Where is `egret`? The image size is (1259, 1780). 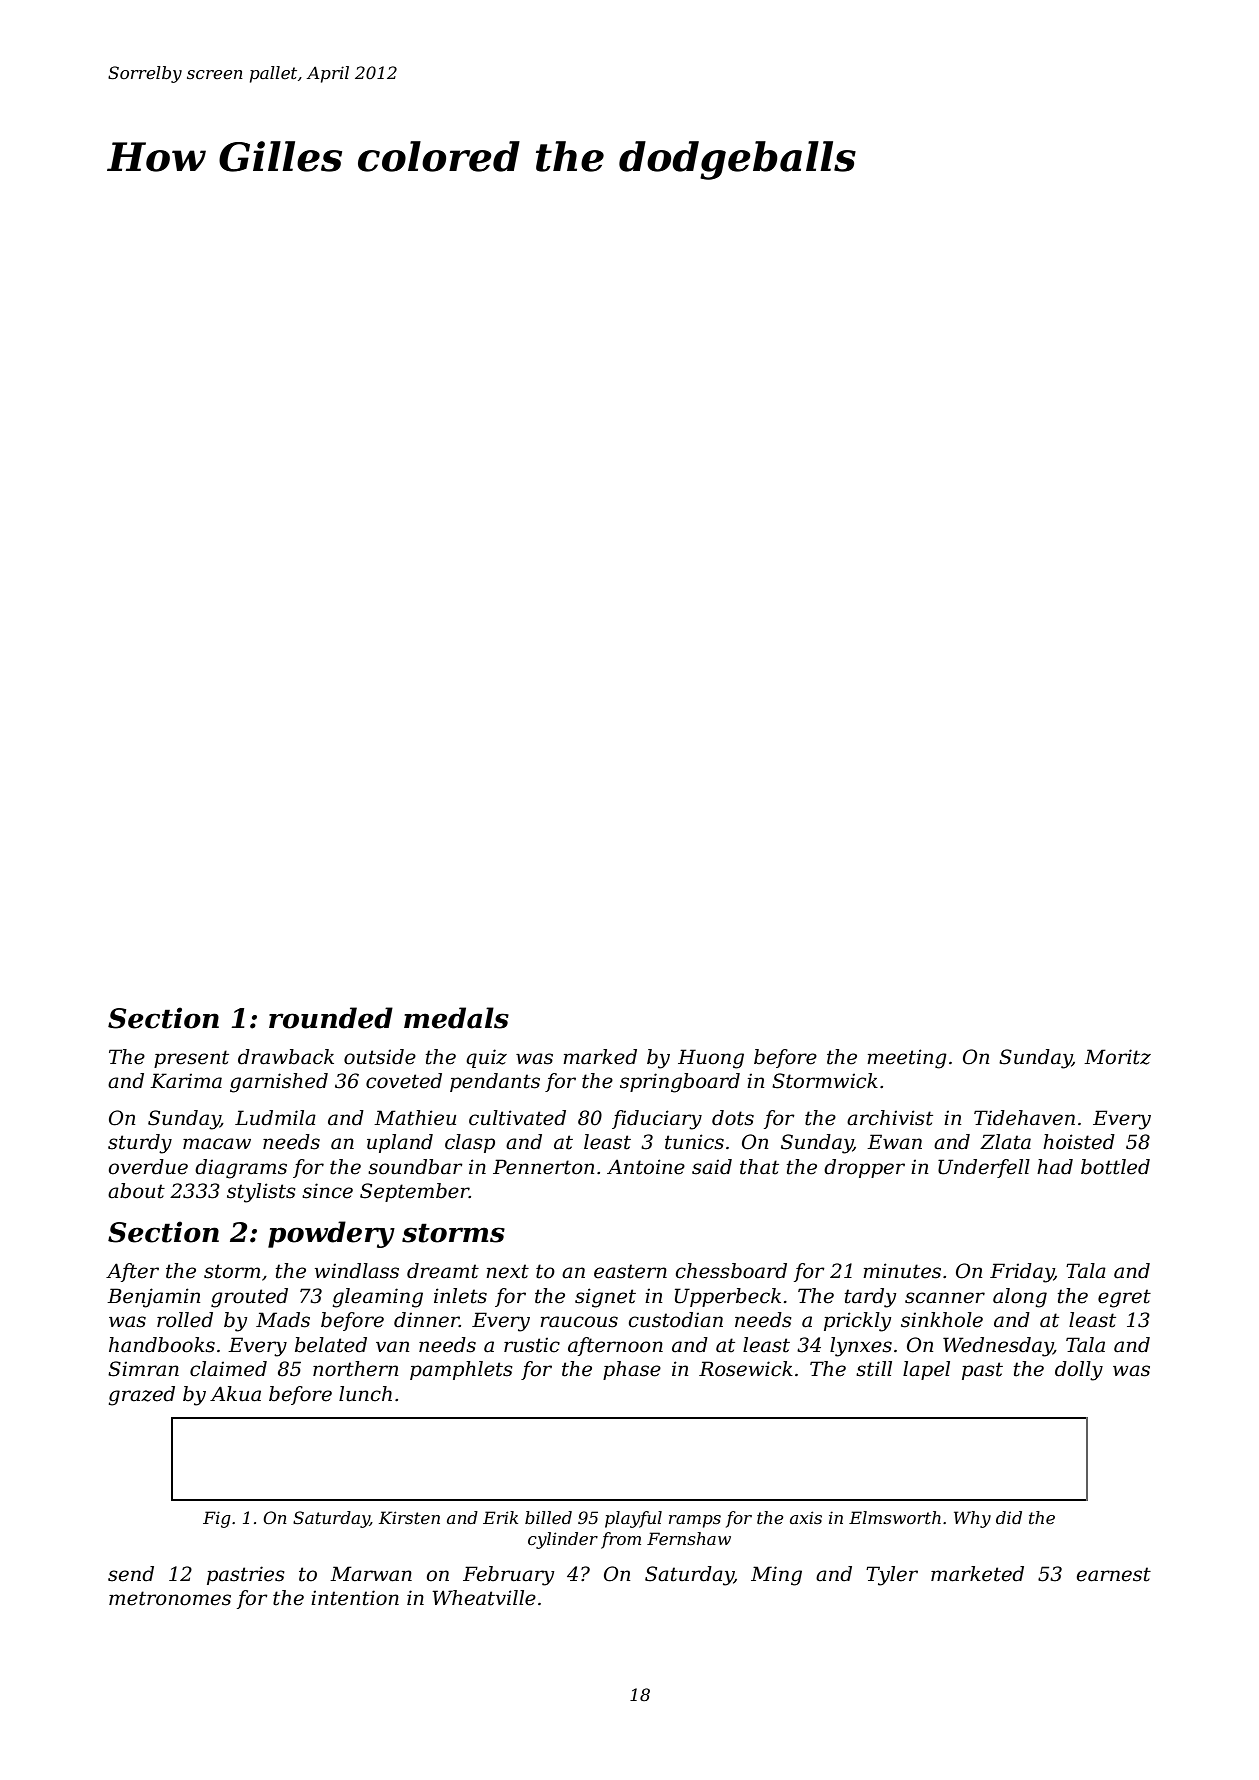 egret is located at coordinates (1124, 1298).
